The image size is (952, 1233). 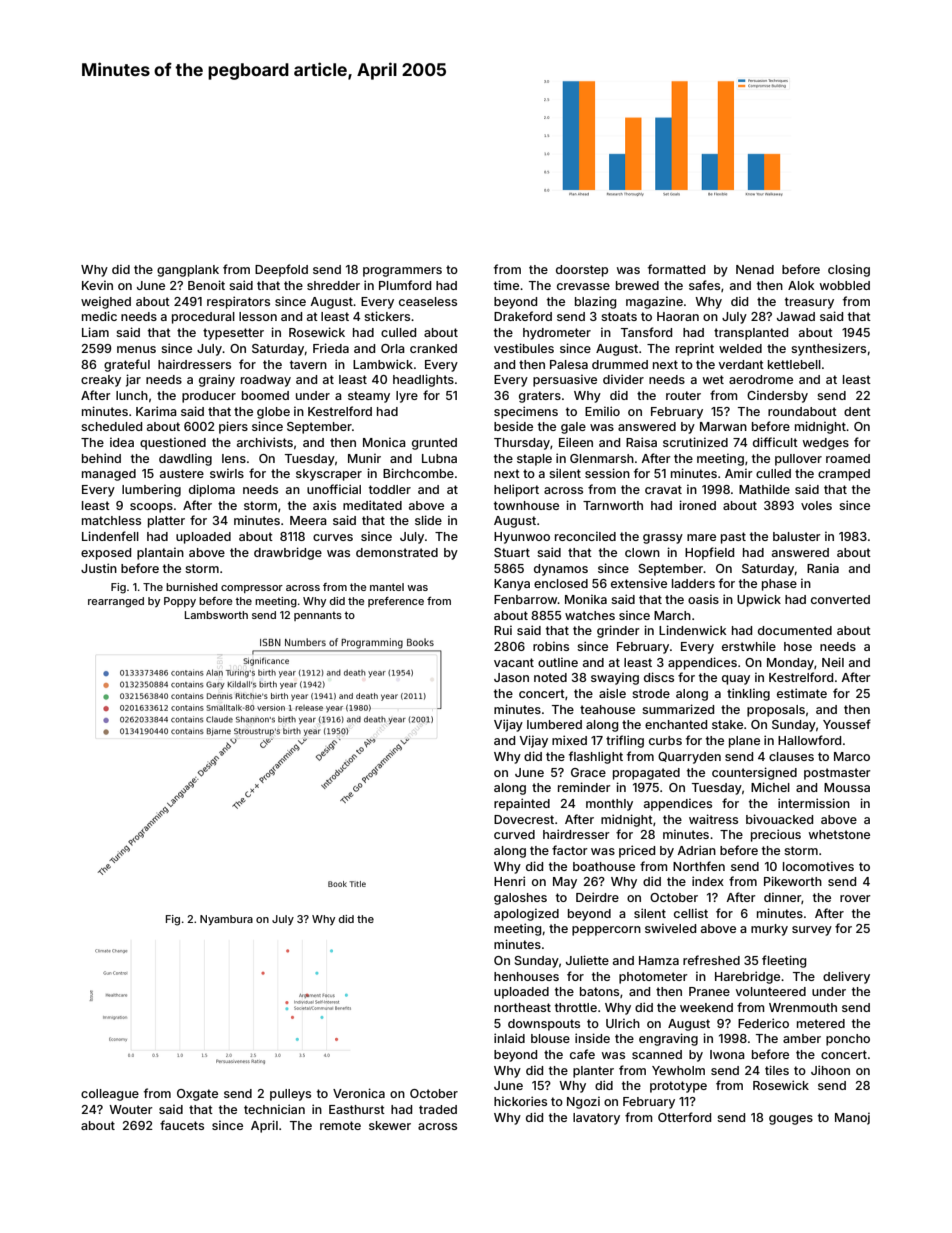 I want to click on pulleys, so click(x=290, y=1095).
